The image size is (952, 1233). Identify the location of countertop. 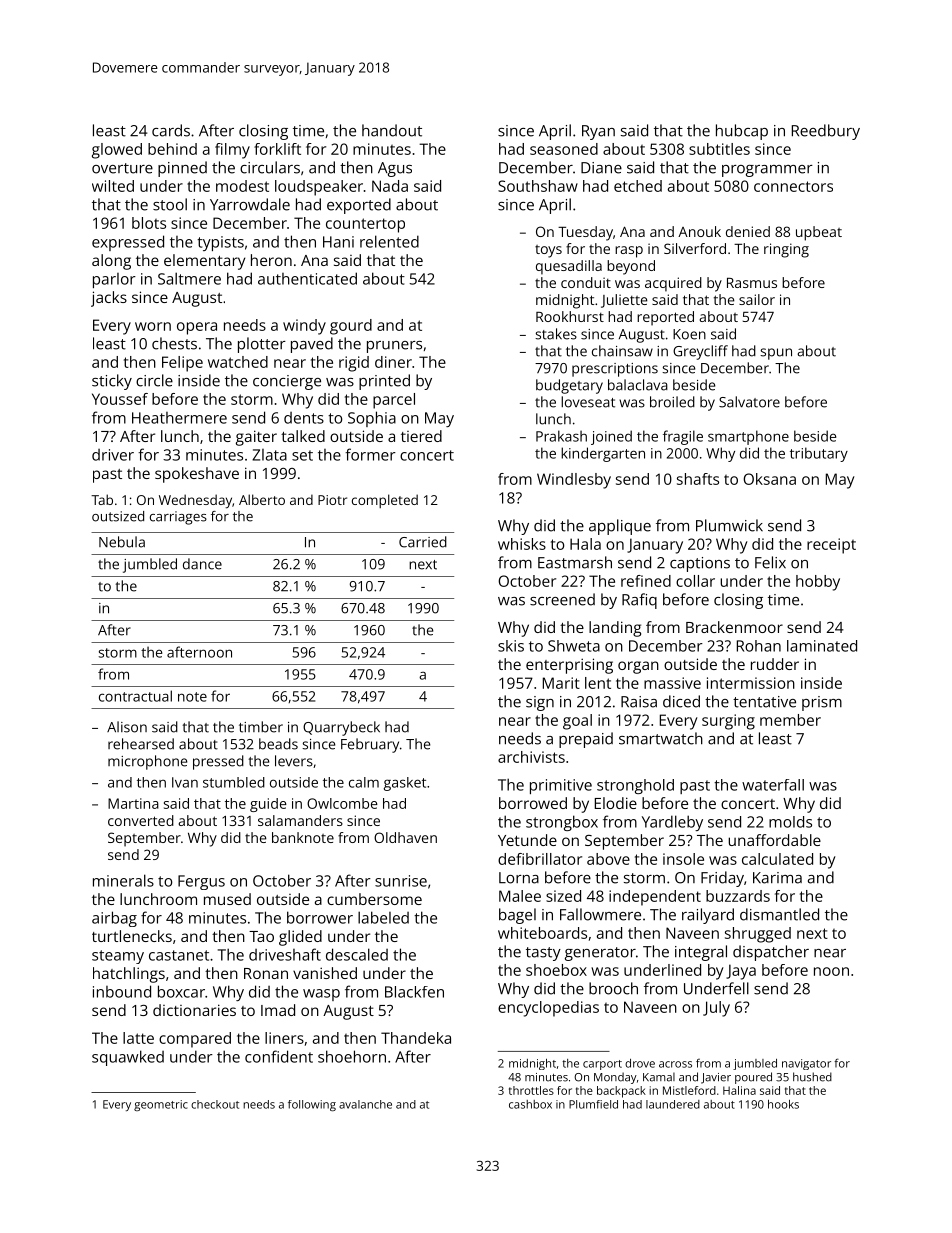
(365, 225).
